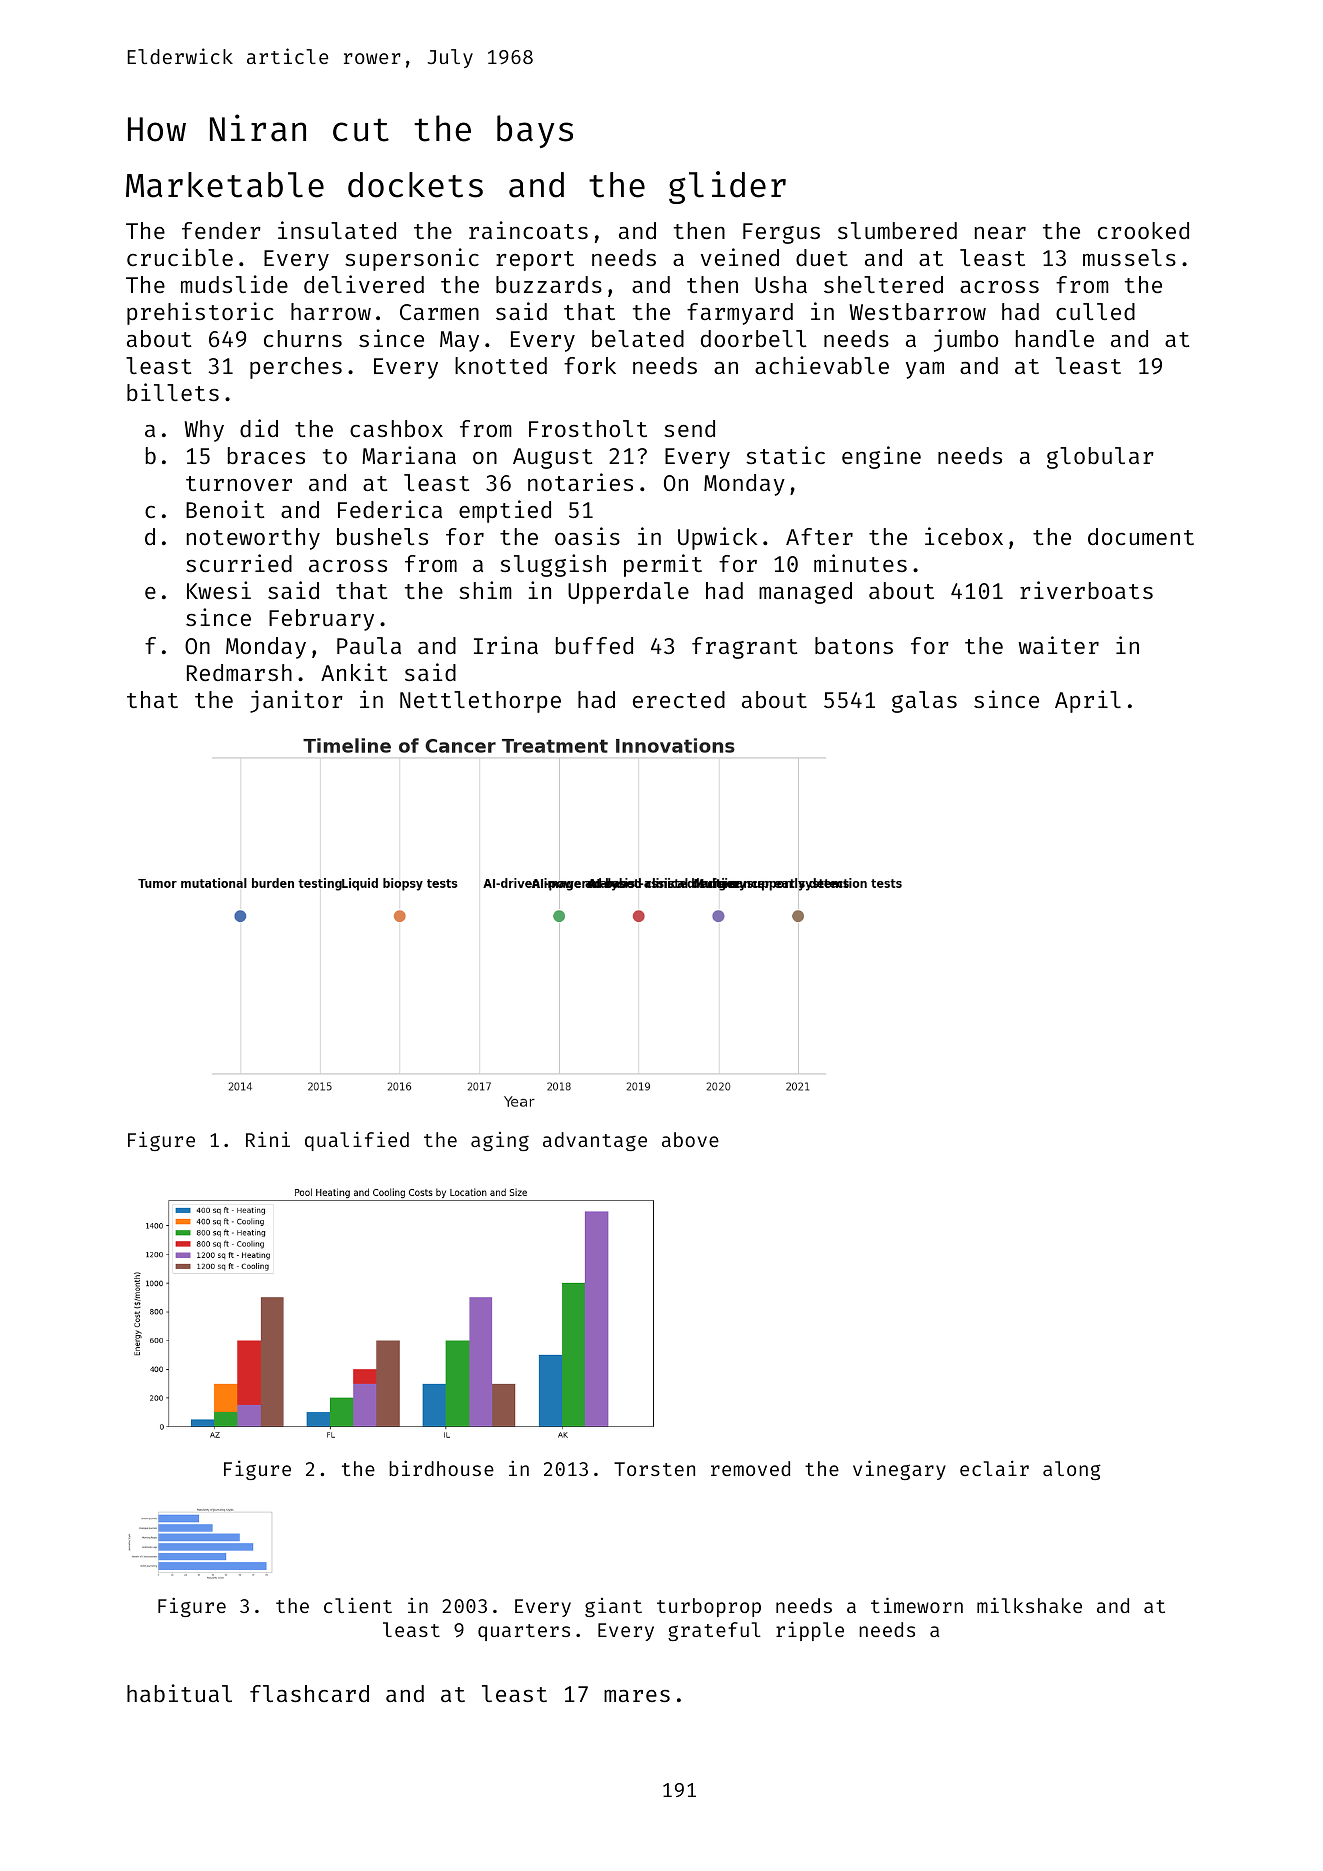 The height and width of the page is (1871, 1323). Describe the element at coordinates (1029, 1605) in the page. I see `milkshake` at that location.
